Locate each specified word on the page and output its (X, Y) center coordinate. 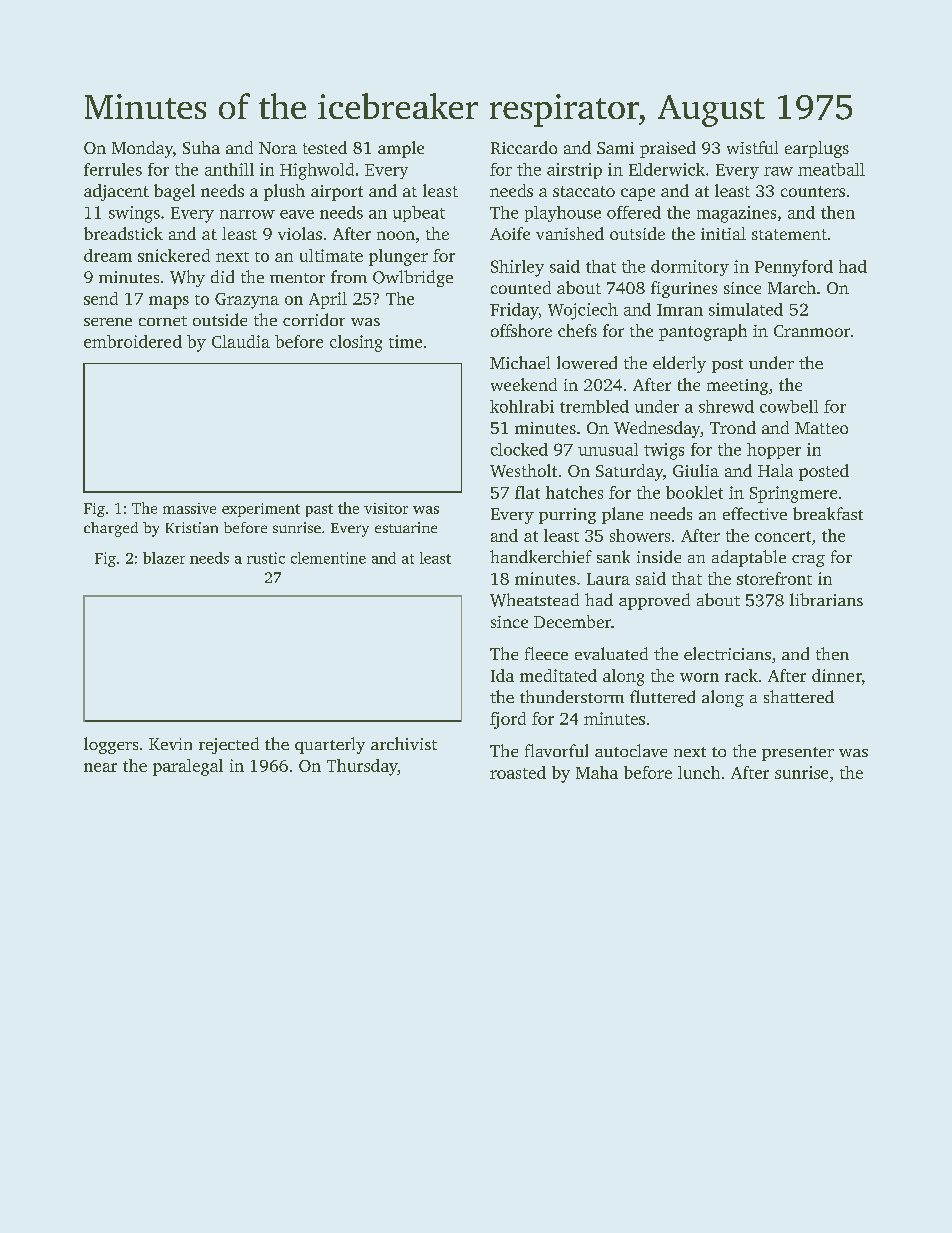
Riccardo (524, 147)
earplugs (817, 149)
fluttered (662, 696)
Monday (142, 149)
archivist (404, 743)
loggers (111, 745)
